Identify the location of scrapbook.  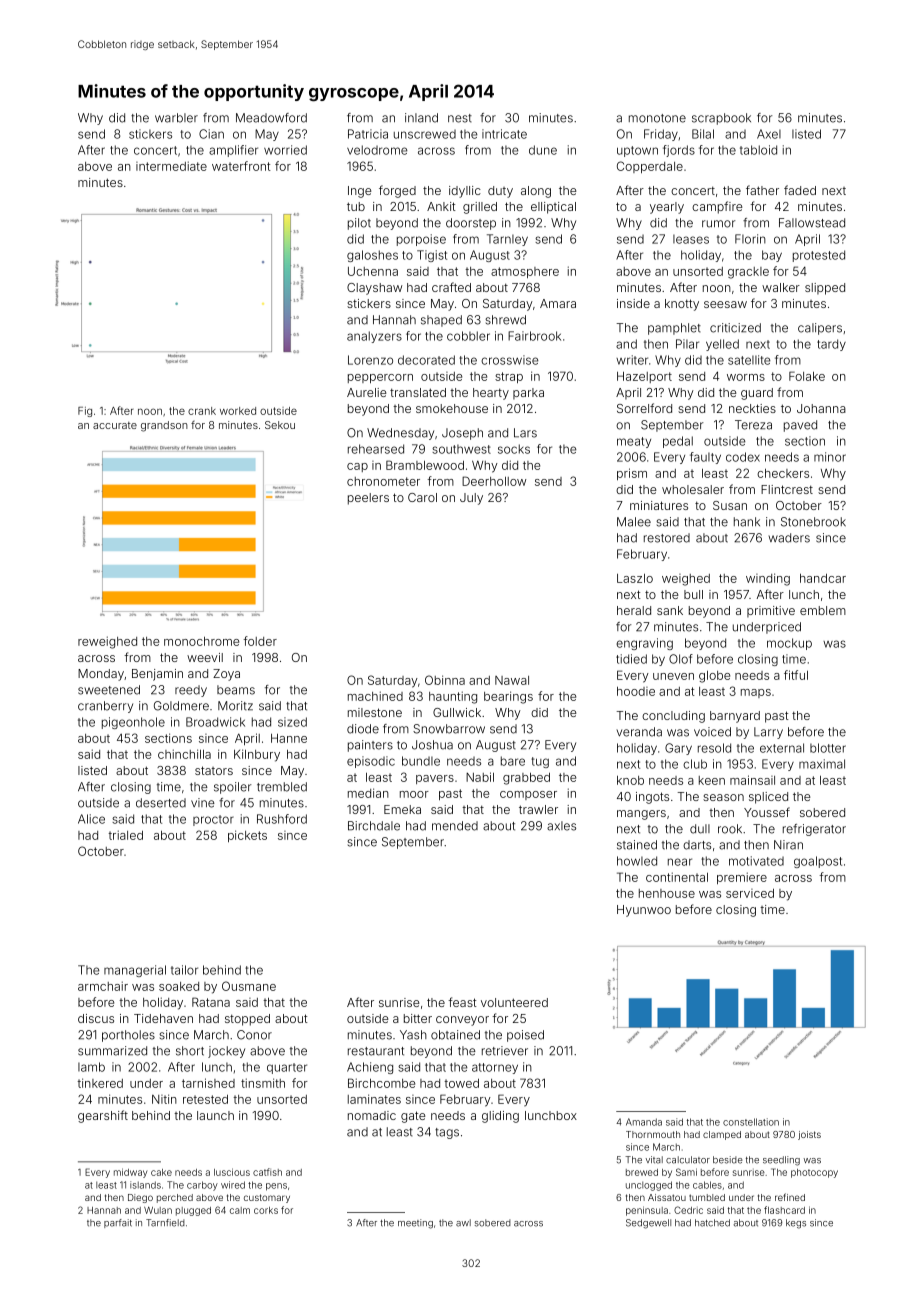
(721, 119).
